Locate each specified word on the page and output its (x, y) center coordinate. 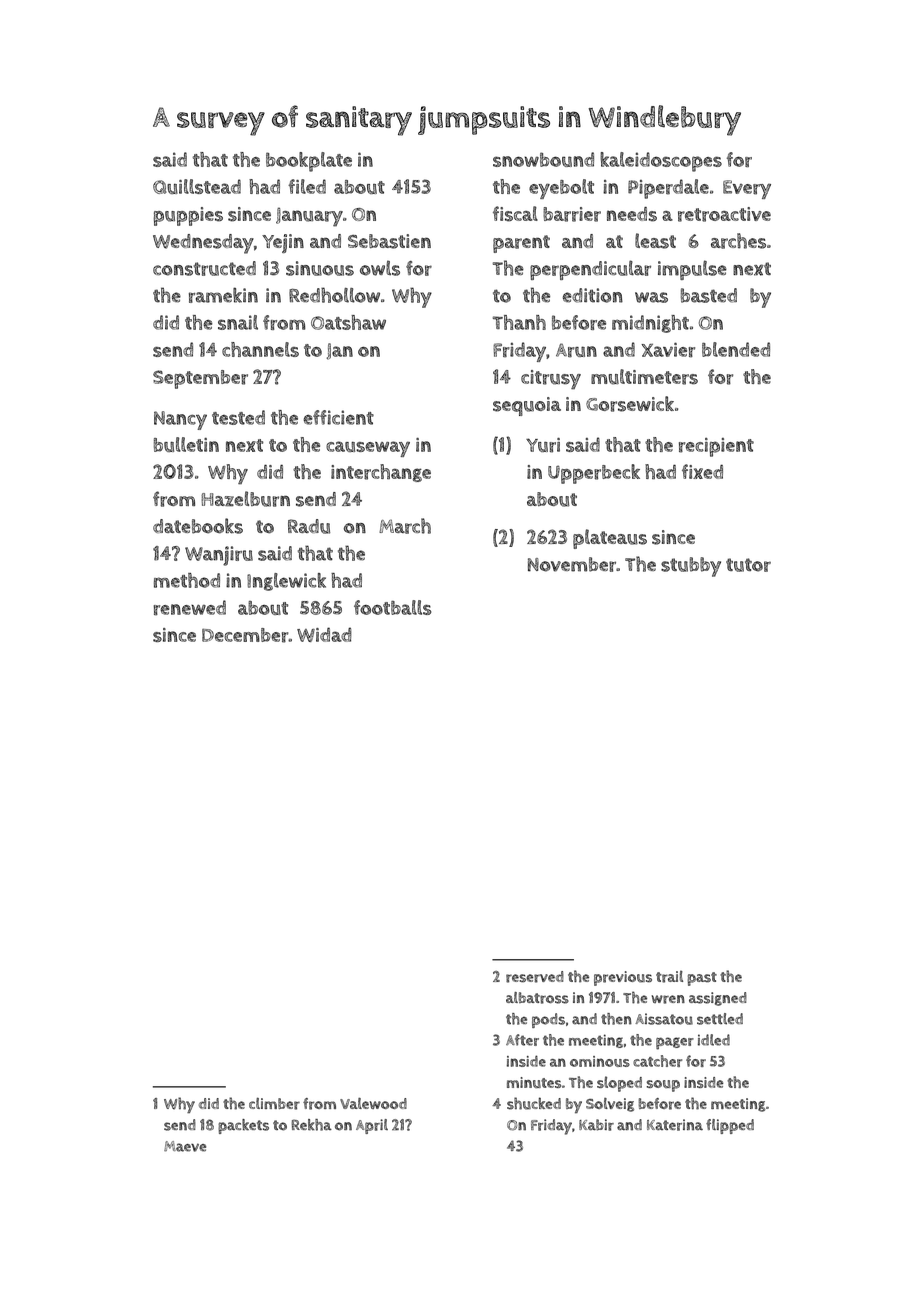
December (245, 635)
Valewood (373, 1103)
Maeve (185, 1146)
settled (720, 1019)
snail (238, 322)
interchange (381, 473)
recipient (716, 447)
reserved (535, 977)
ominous (600, 1061)
